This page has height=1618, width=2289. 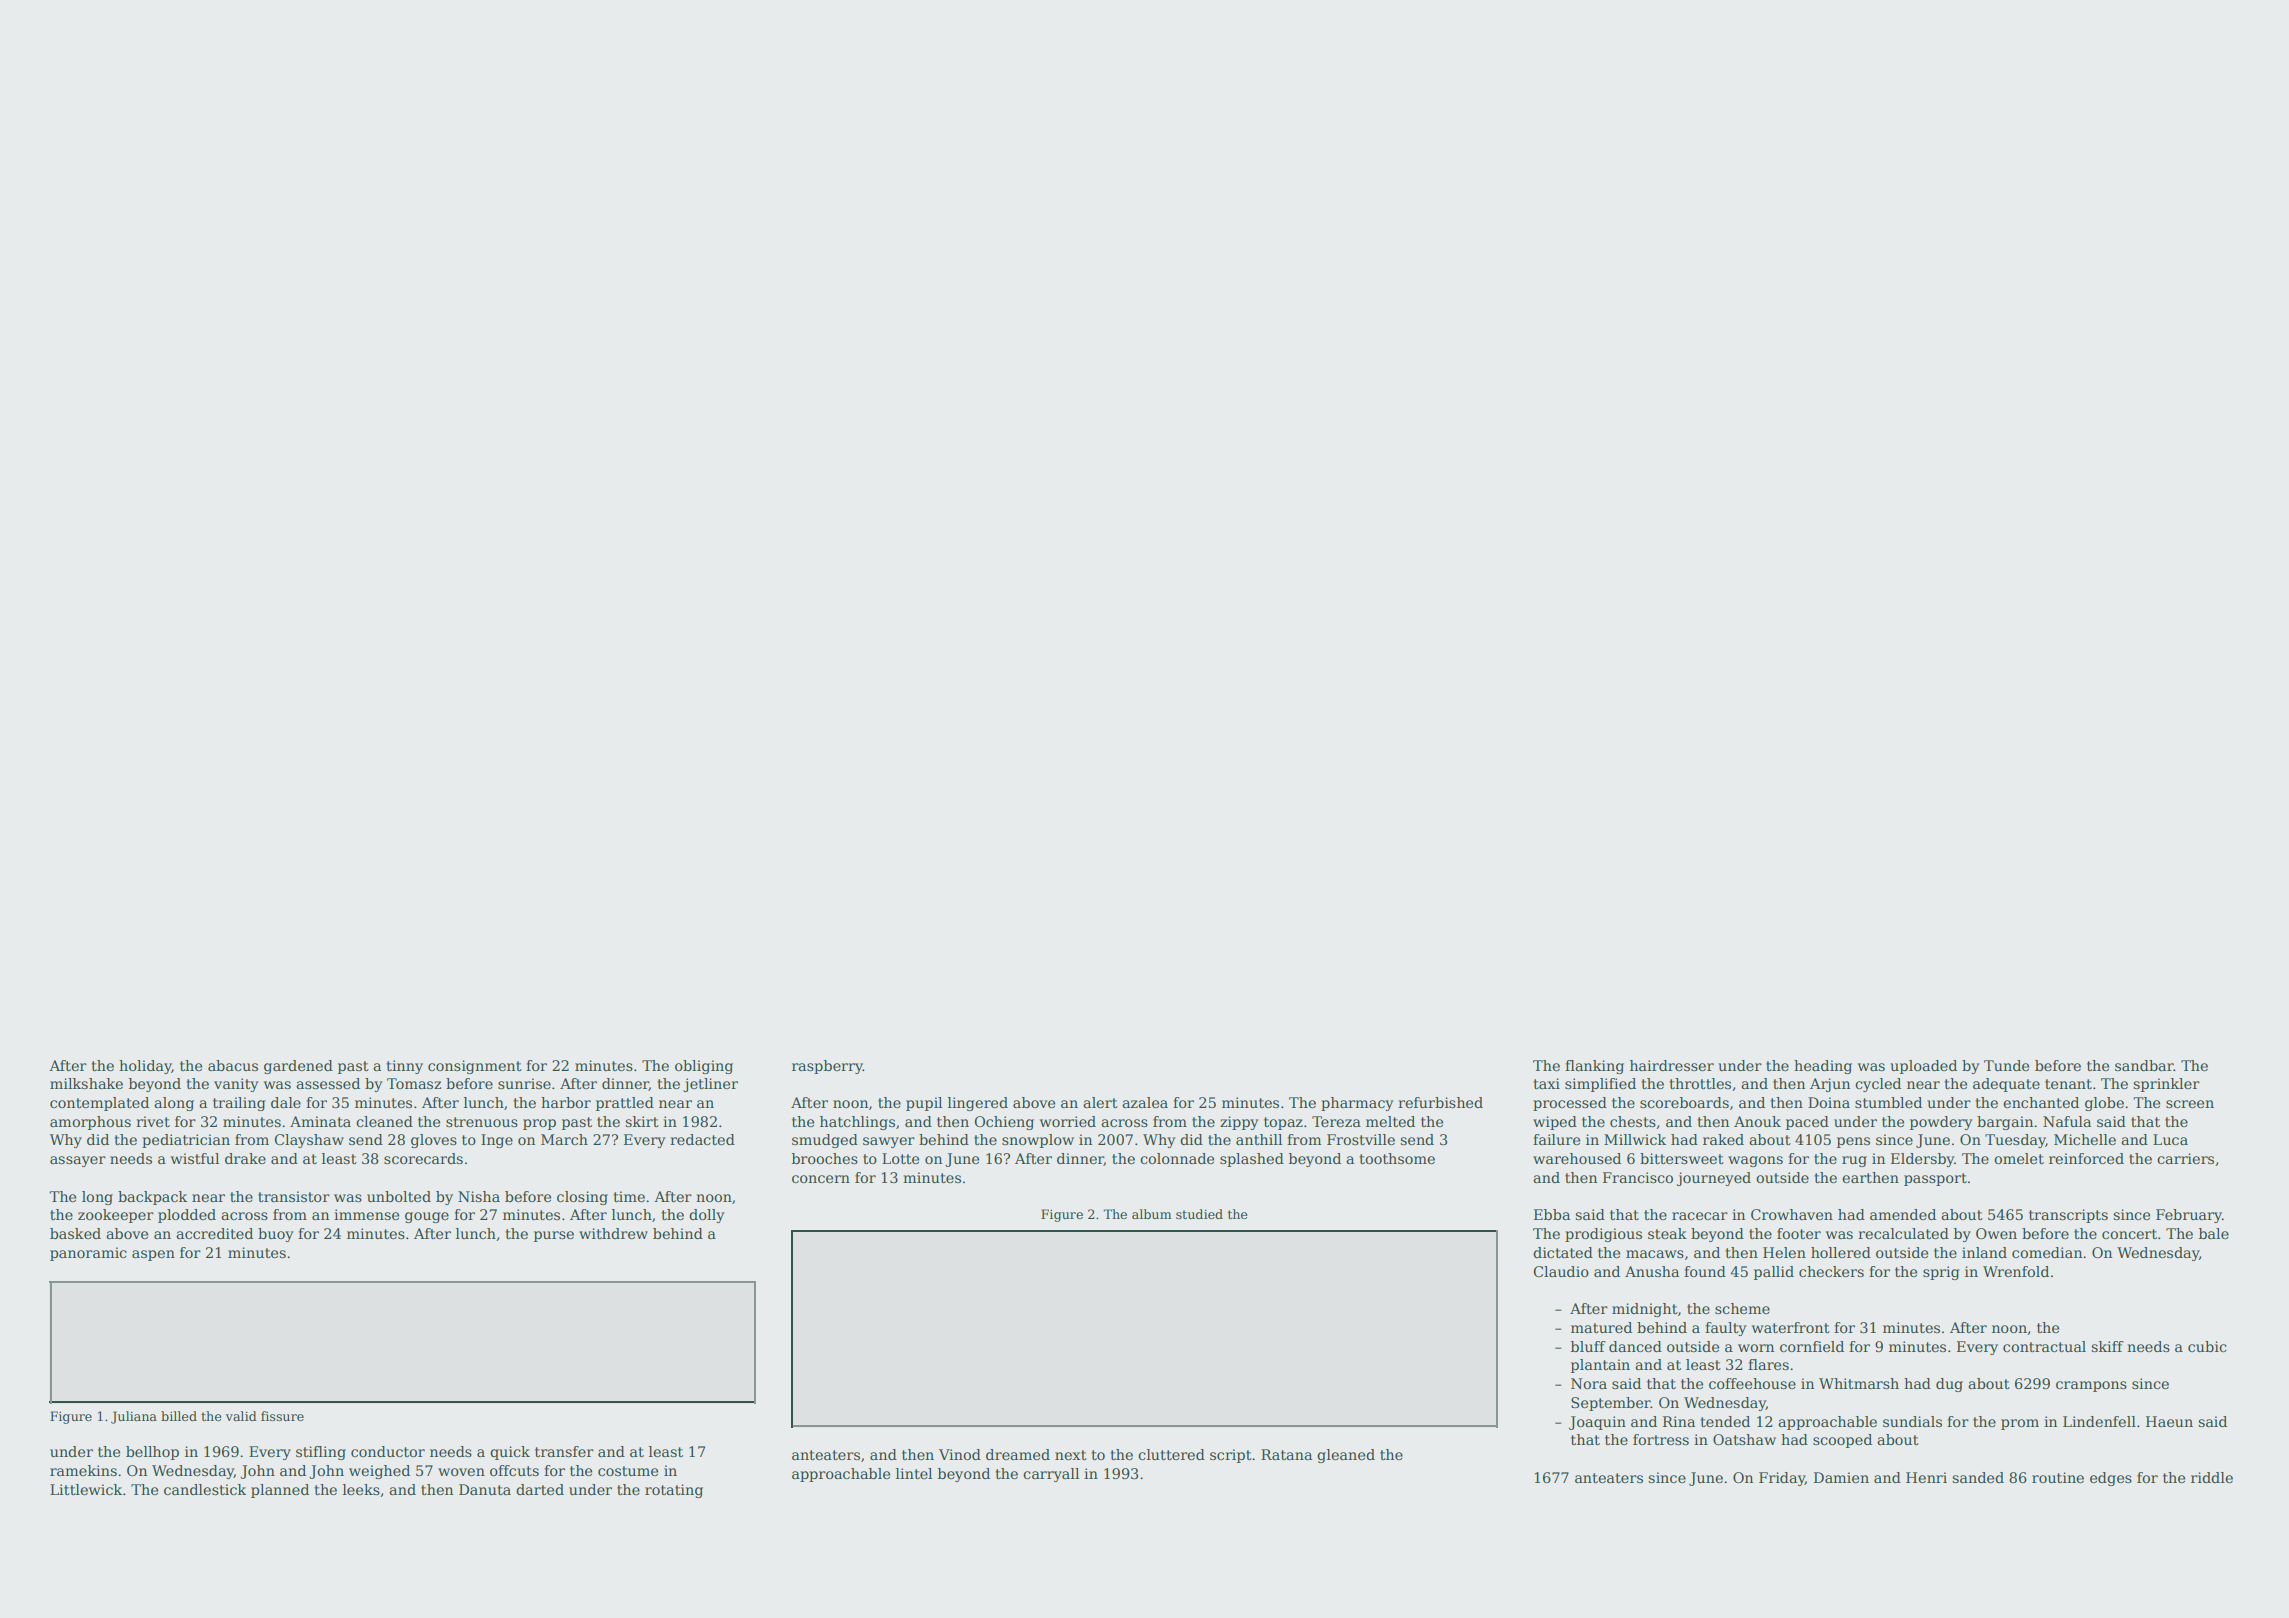 What do you see at coordinates (827, 1067) in the page?
I see `raspberry` at bounding box center [827, 1067].
